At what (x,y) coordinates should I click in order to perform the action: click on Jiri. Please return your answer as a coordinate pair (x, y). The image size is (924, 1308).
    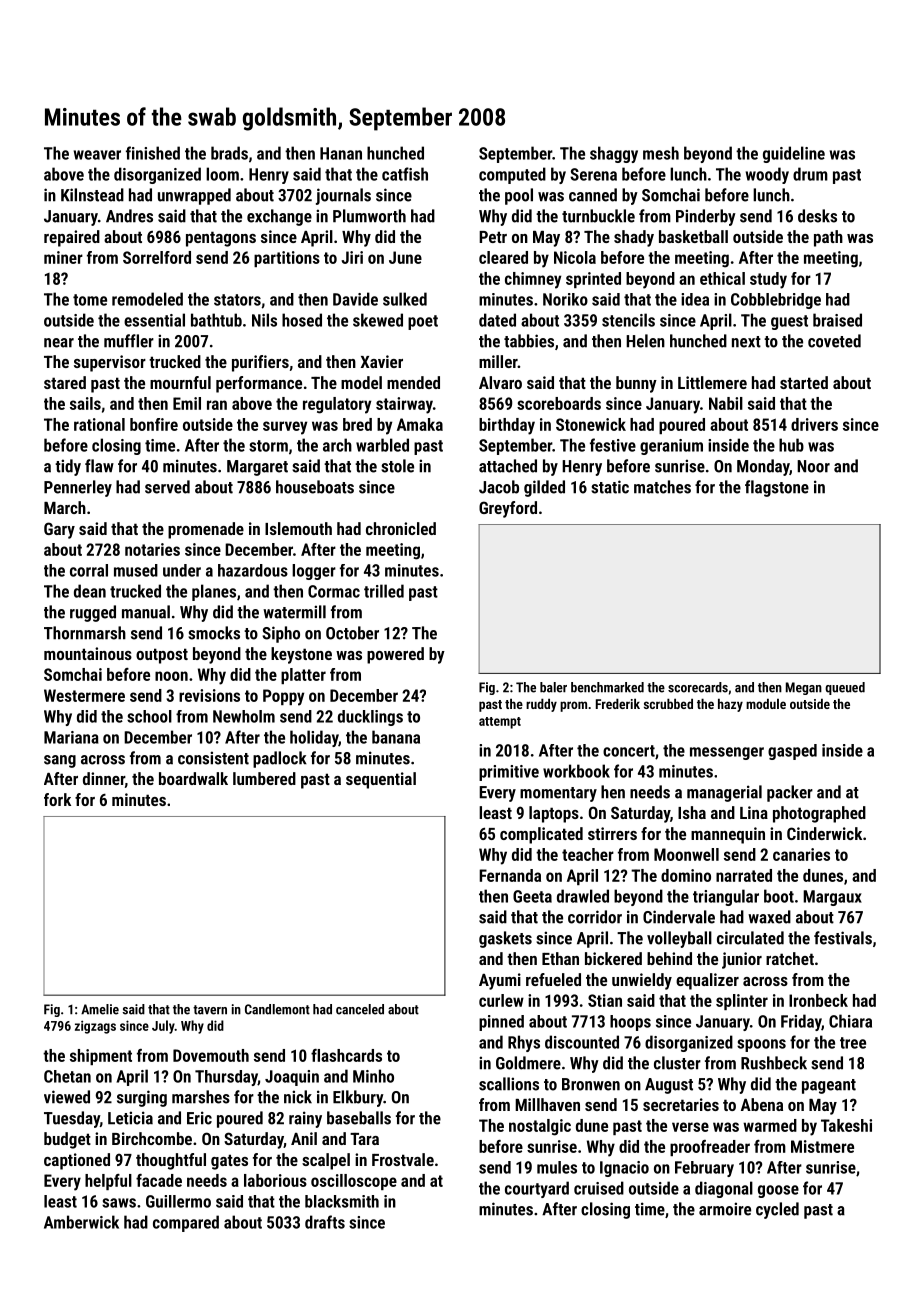
    Looking at the image, I should click on (352, 257).
